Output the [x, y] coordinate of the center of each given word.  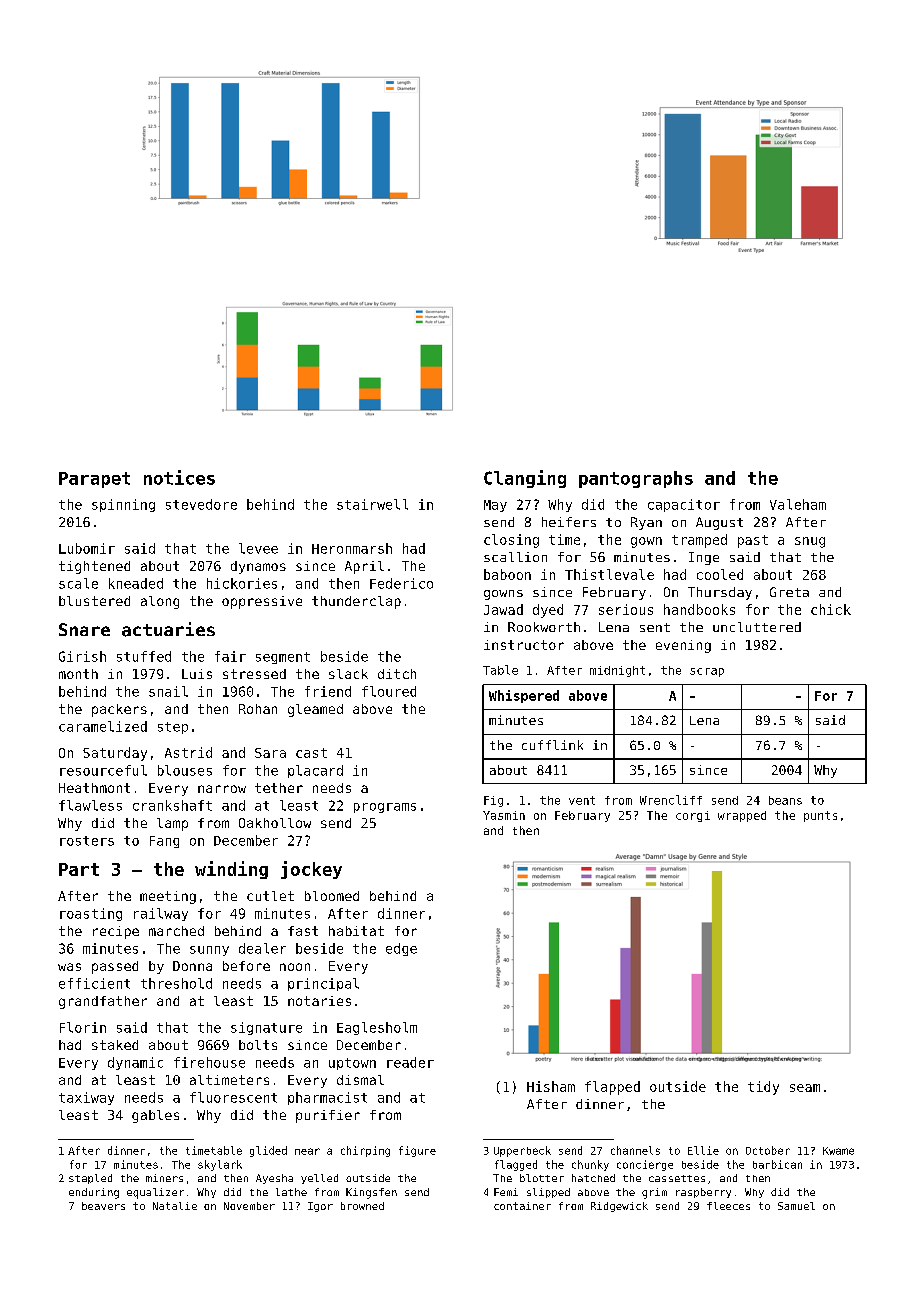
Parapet [94, 480]
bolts [258, 1045]
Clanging [525, 479]
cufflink [552, 745]
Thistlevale [609, 574]
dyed [548, 611]
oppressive [262, 602]
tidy [763, 1088]
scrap [707, 672]
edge [401, 949]
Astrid [188, 752]
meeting [168, 897]
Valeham [798, 504]
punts [820, 816]
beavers [103, 1206]
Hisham [551, 1086]
